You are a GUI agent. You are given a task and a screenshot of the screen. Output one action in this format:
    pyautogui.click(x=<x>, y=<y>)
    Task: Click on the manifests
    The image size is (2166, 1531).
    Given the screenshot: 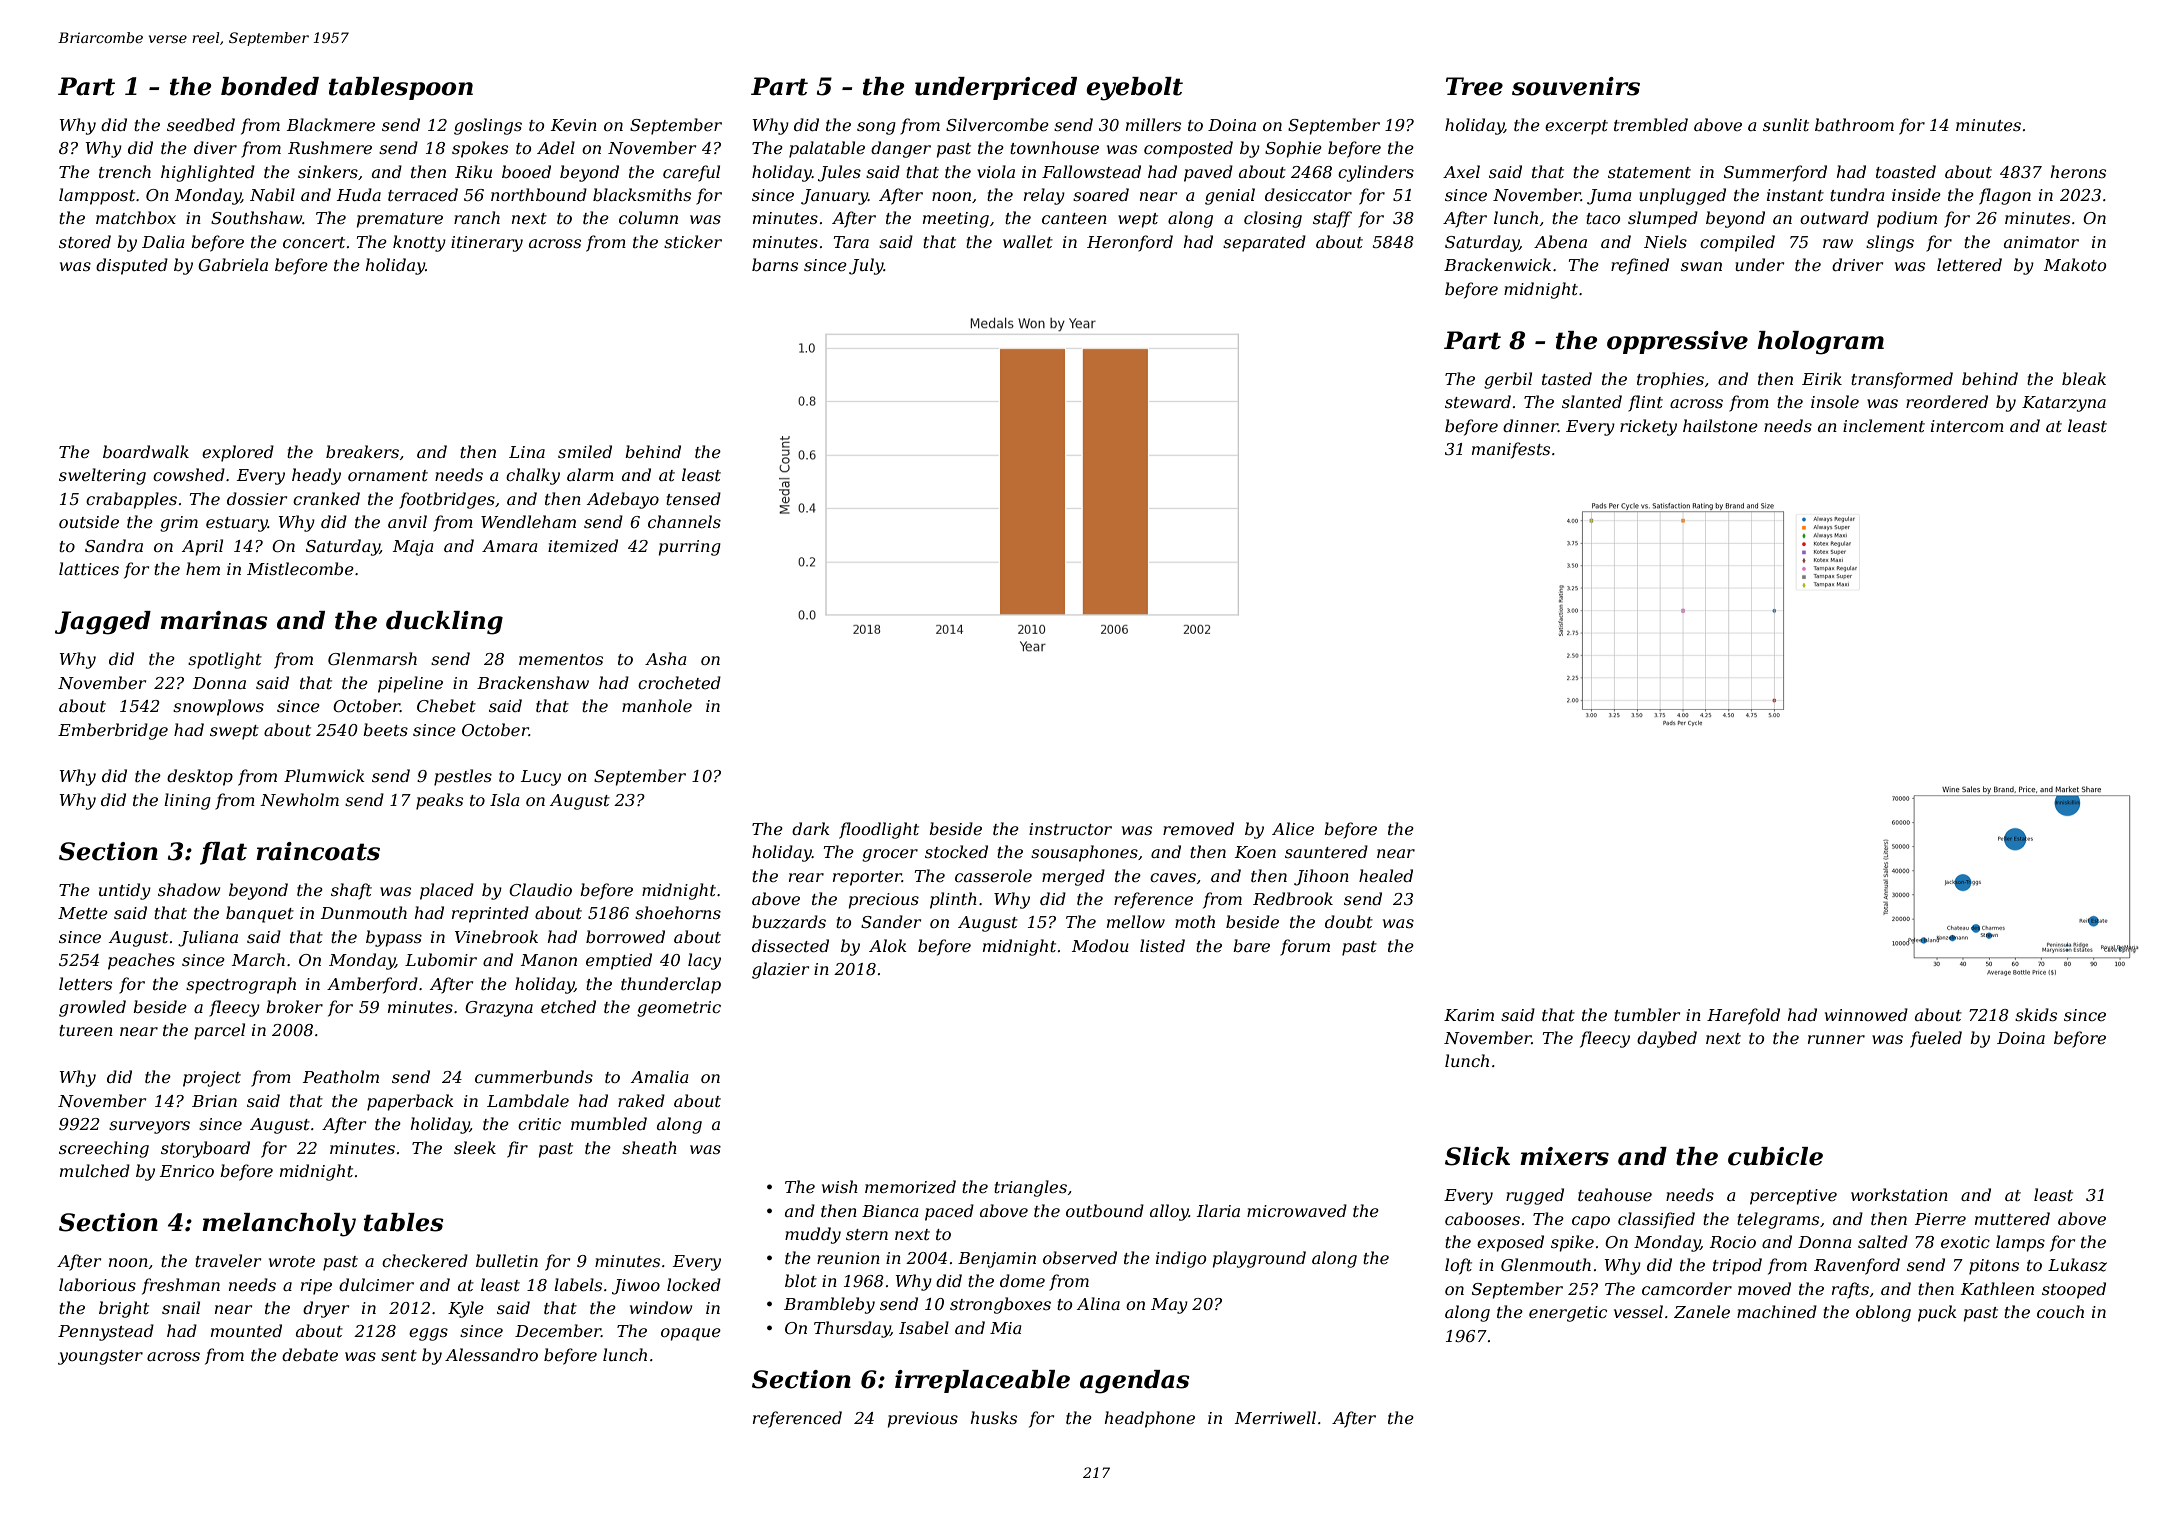 What is the action you would take?
    pyautogui.click(x=1511, y=450)
